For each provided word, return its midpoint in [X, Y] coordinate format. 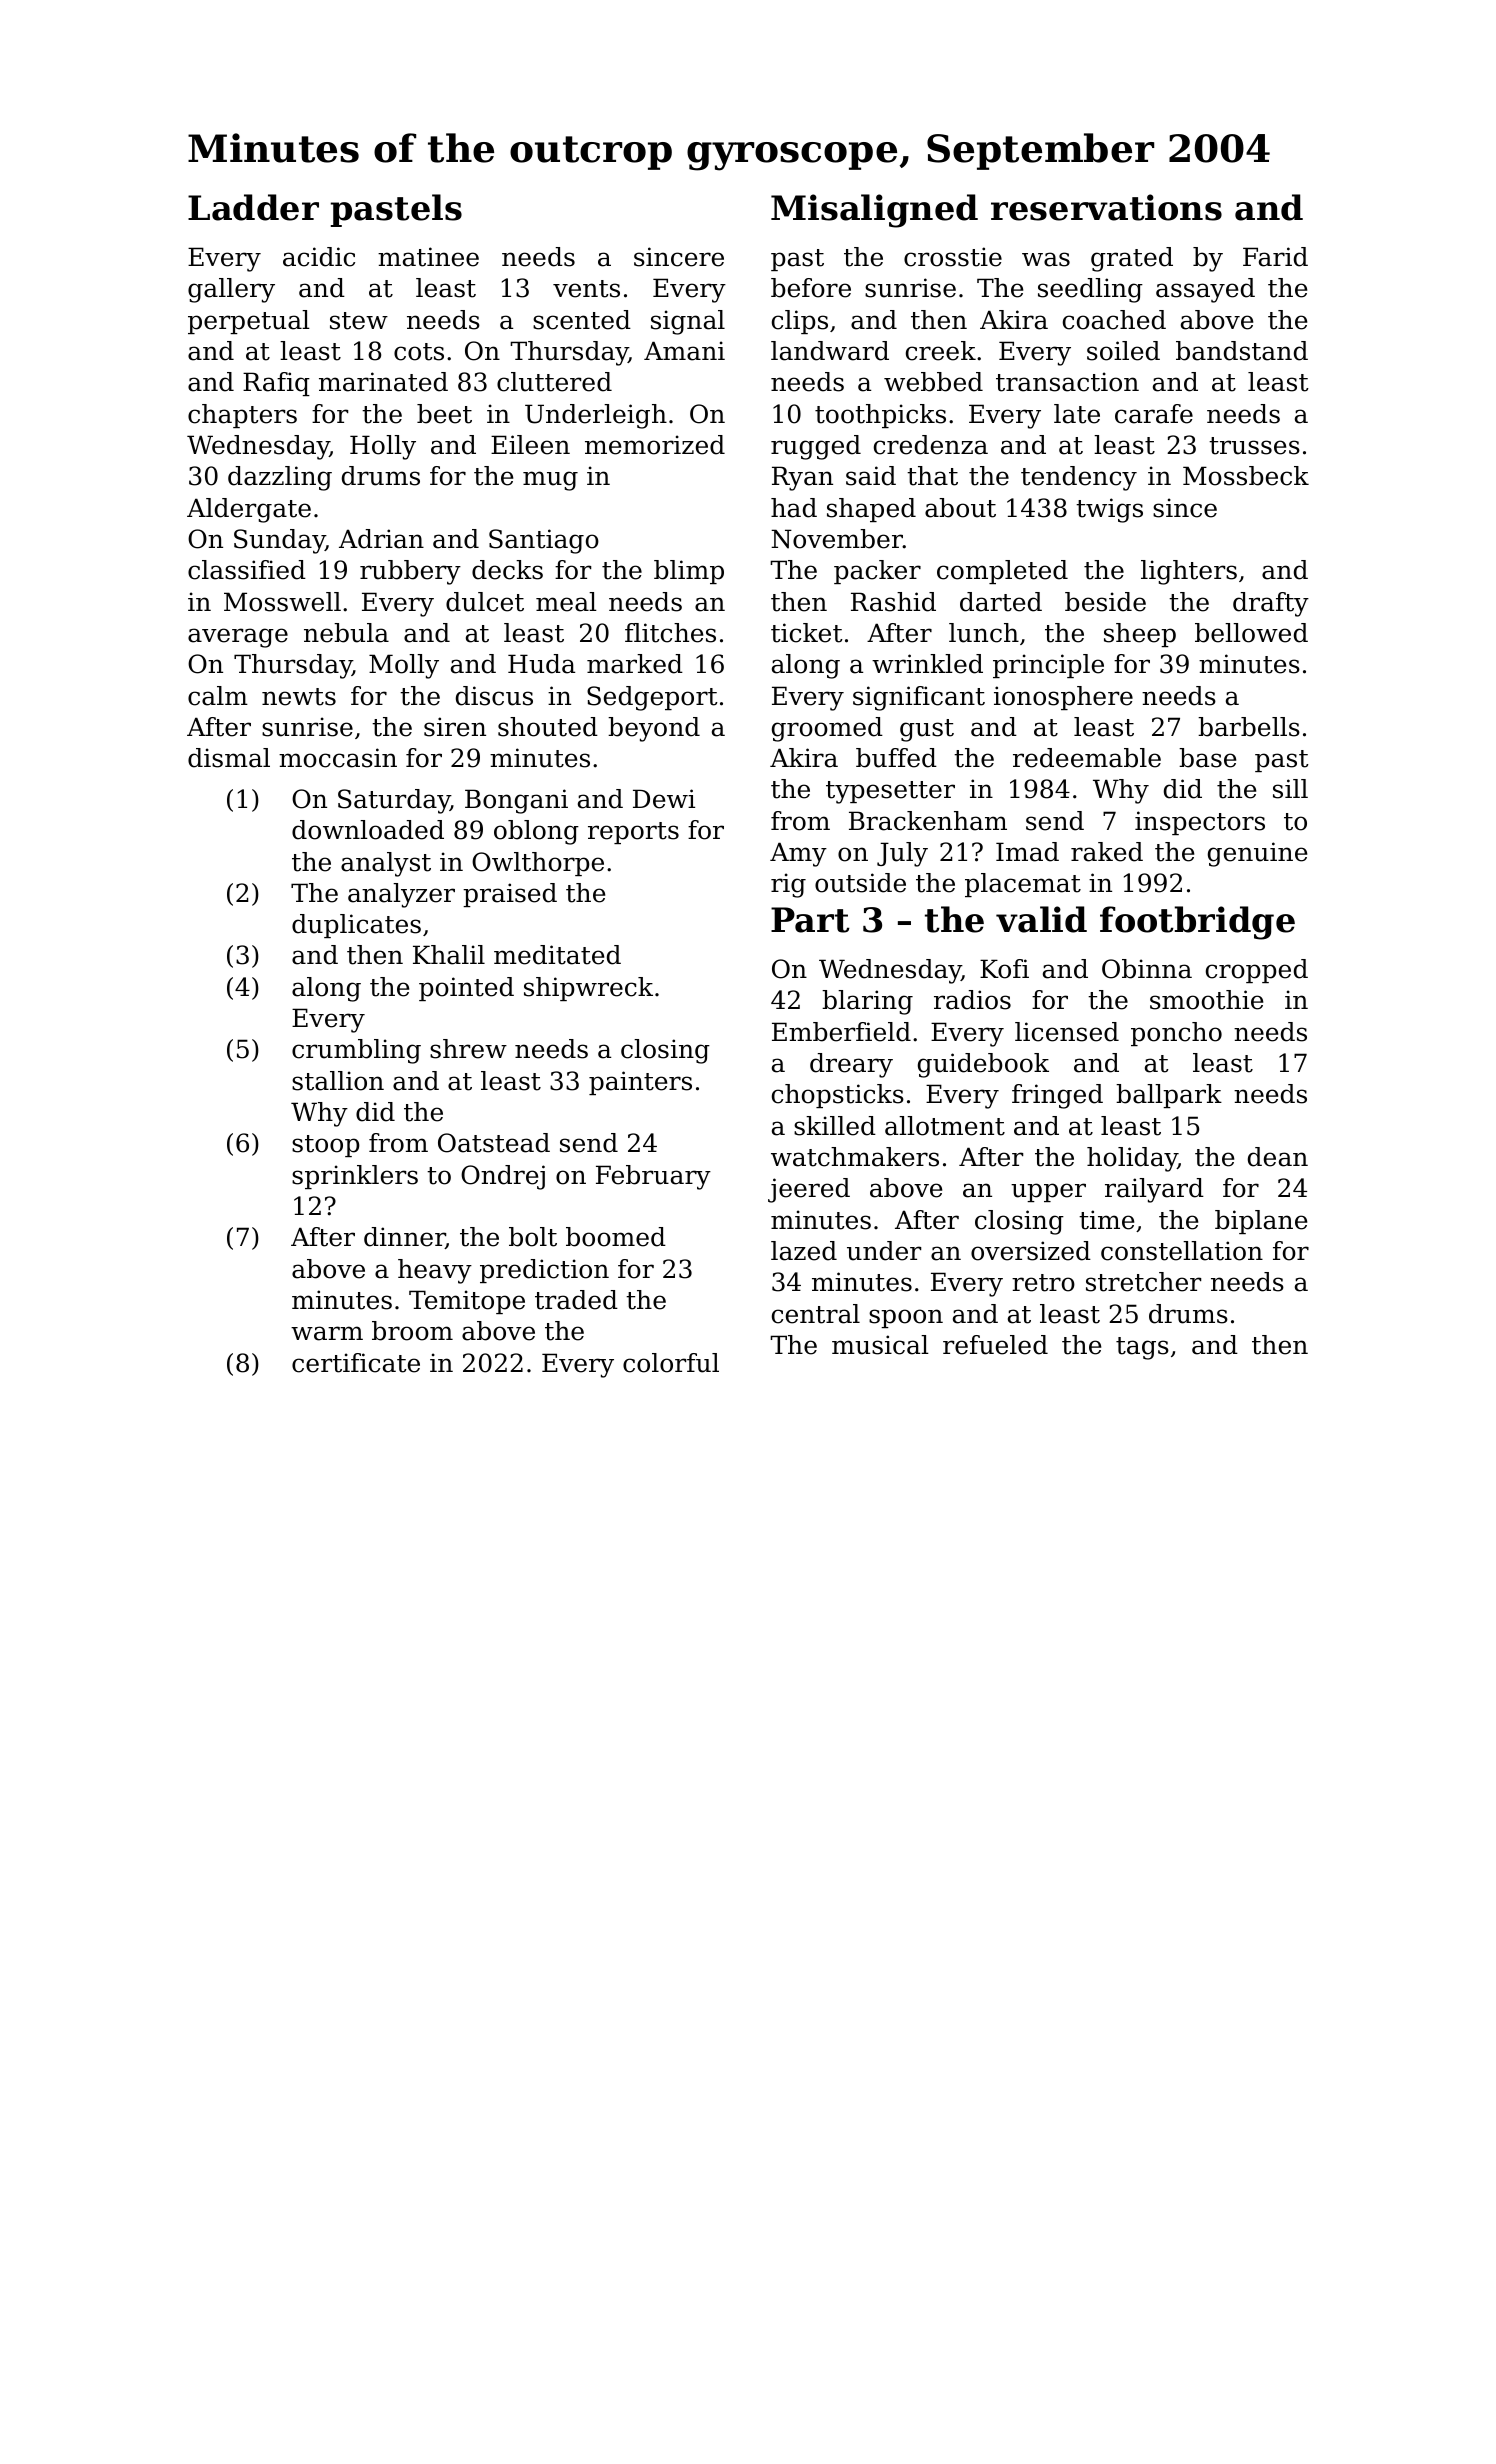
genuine [1257, 854]
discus [494, 696]
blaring [867, 1002]
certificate [356, 1363]
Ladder [253, 207]
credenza [931, 445]
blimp [689, 572]
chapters [242, 416]
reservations [1106, 207]
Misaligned [874, 211]
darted [1001, 602]
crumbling [356, 1051]
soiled [1123, 351]
